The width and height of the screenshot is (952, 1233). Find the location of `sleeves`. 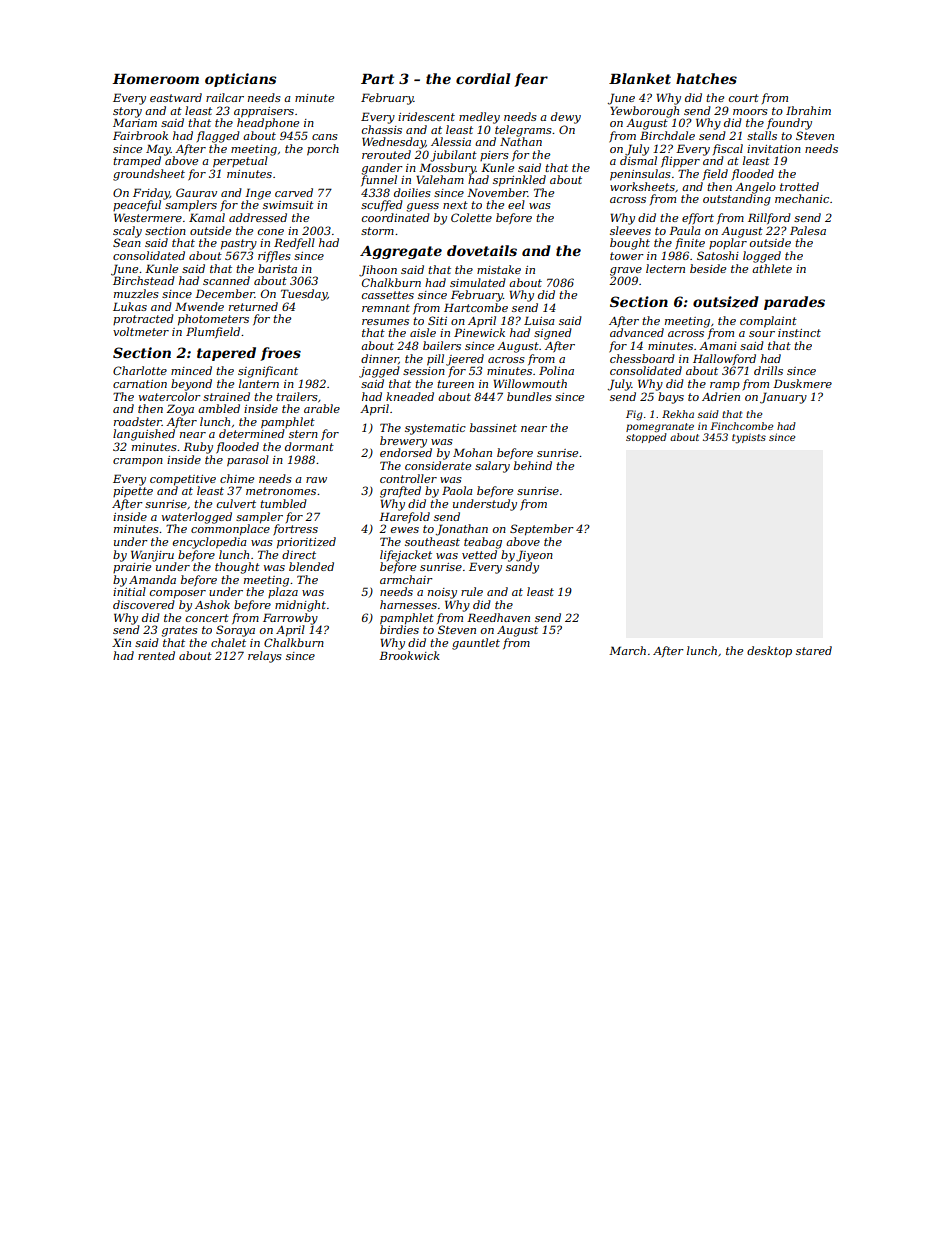

sleeves is located at coordinates (630, 230).
